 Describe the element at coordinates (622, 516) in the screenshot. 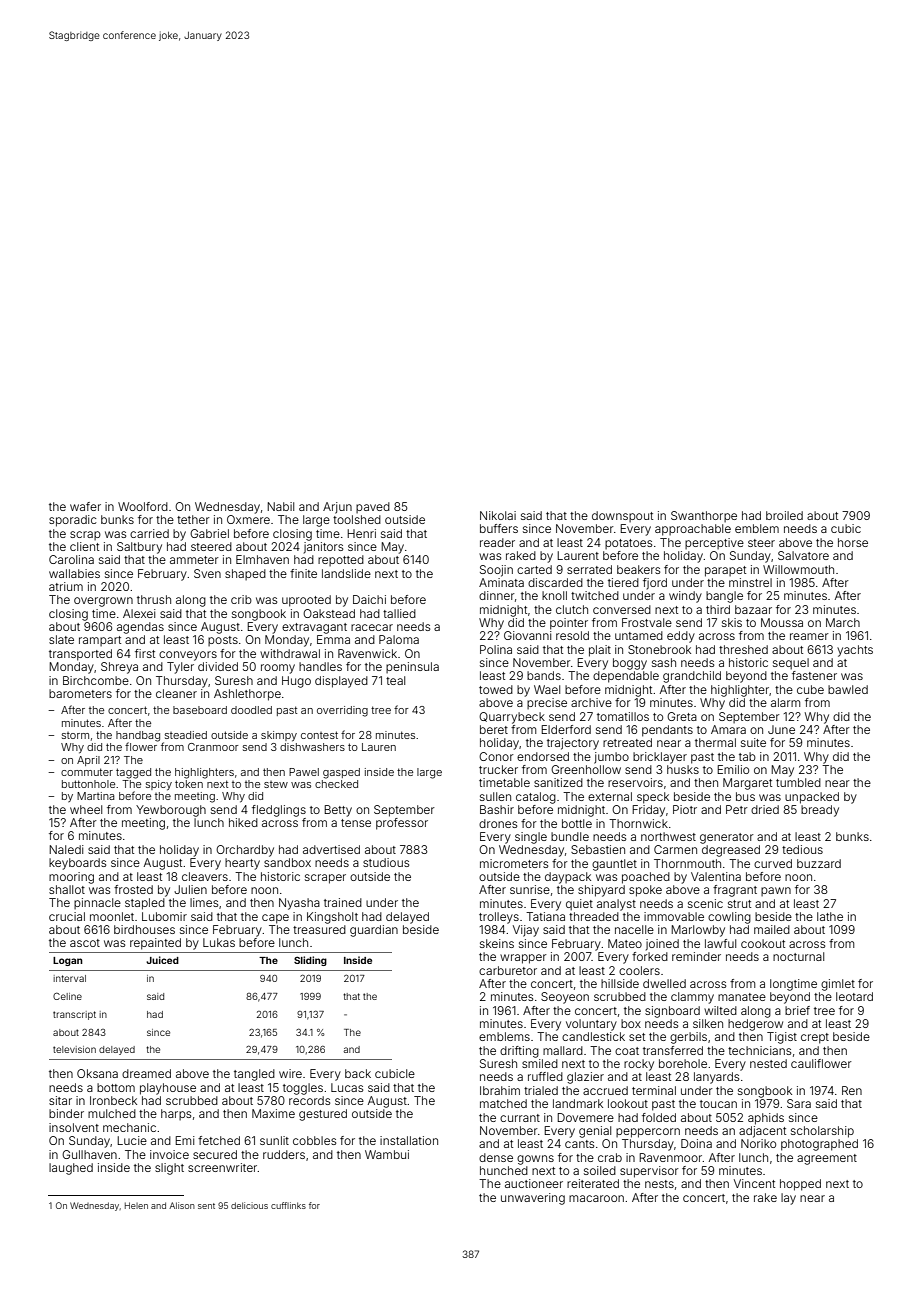

I see `downspout` at that location.
